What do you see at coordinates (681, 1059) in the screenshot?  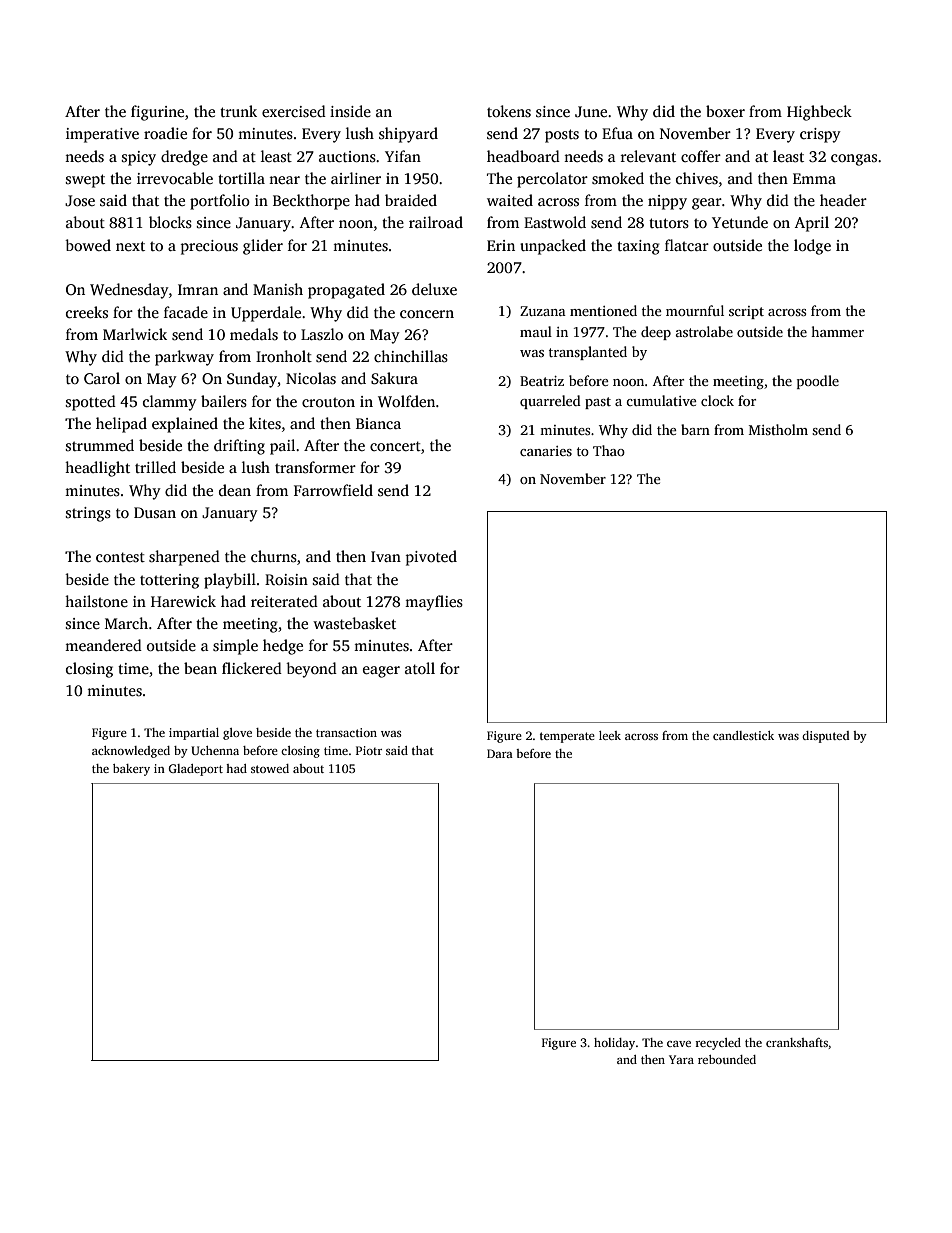 I see `Yara` at bounding box center [681, 1059].
